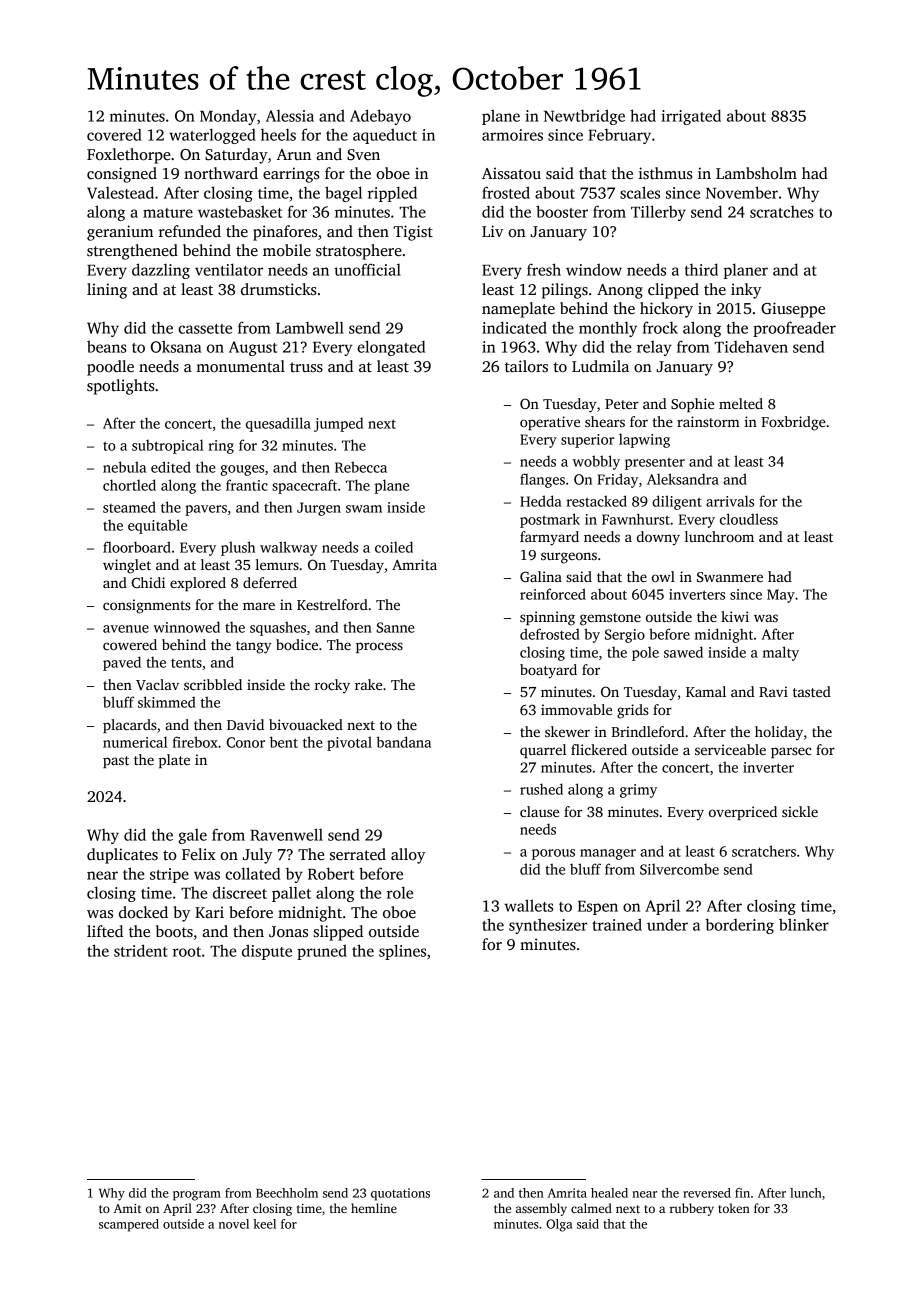 This screenshot has width=924, height=1308. Describe the element at coordinates (361, 467) in the screenshot. I see `Rebecca` at that location.
